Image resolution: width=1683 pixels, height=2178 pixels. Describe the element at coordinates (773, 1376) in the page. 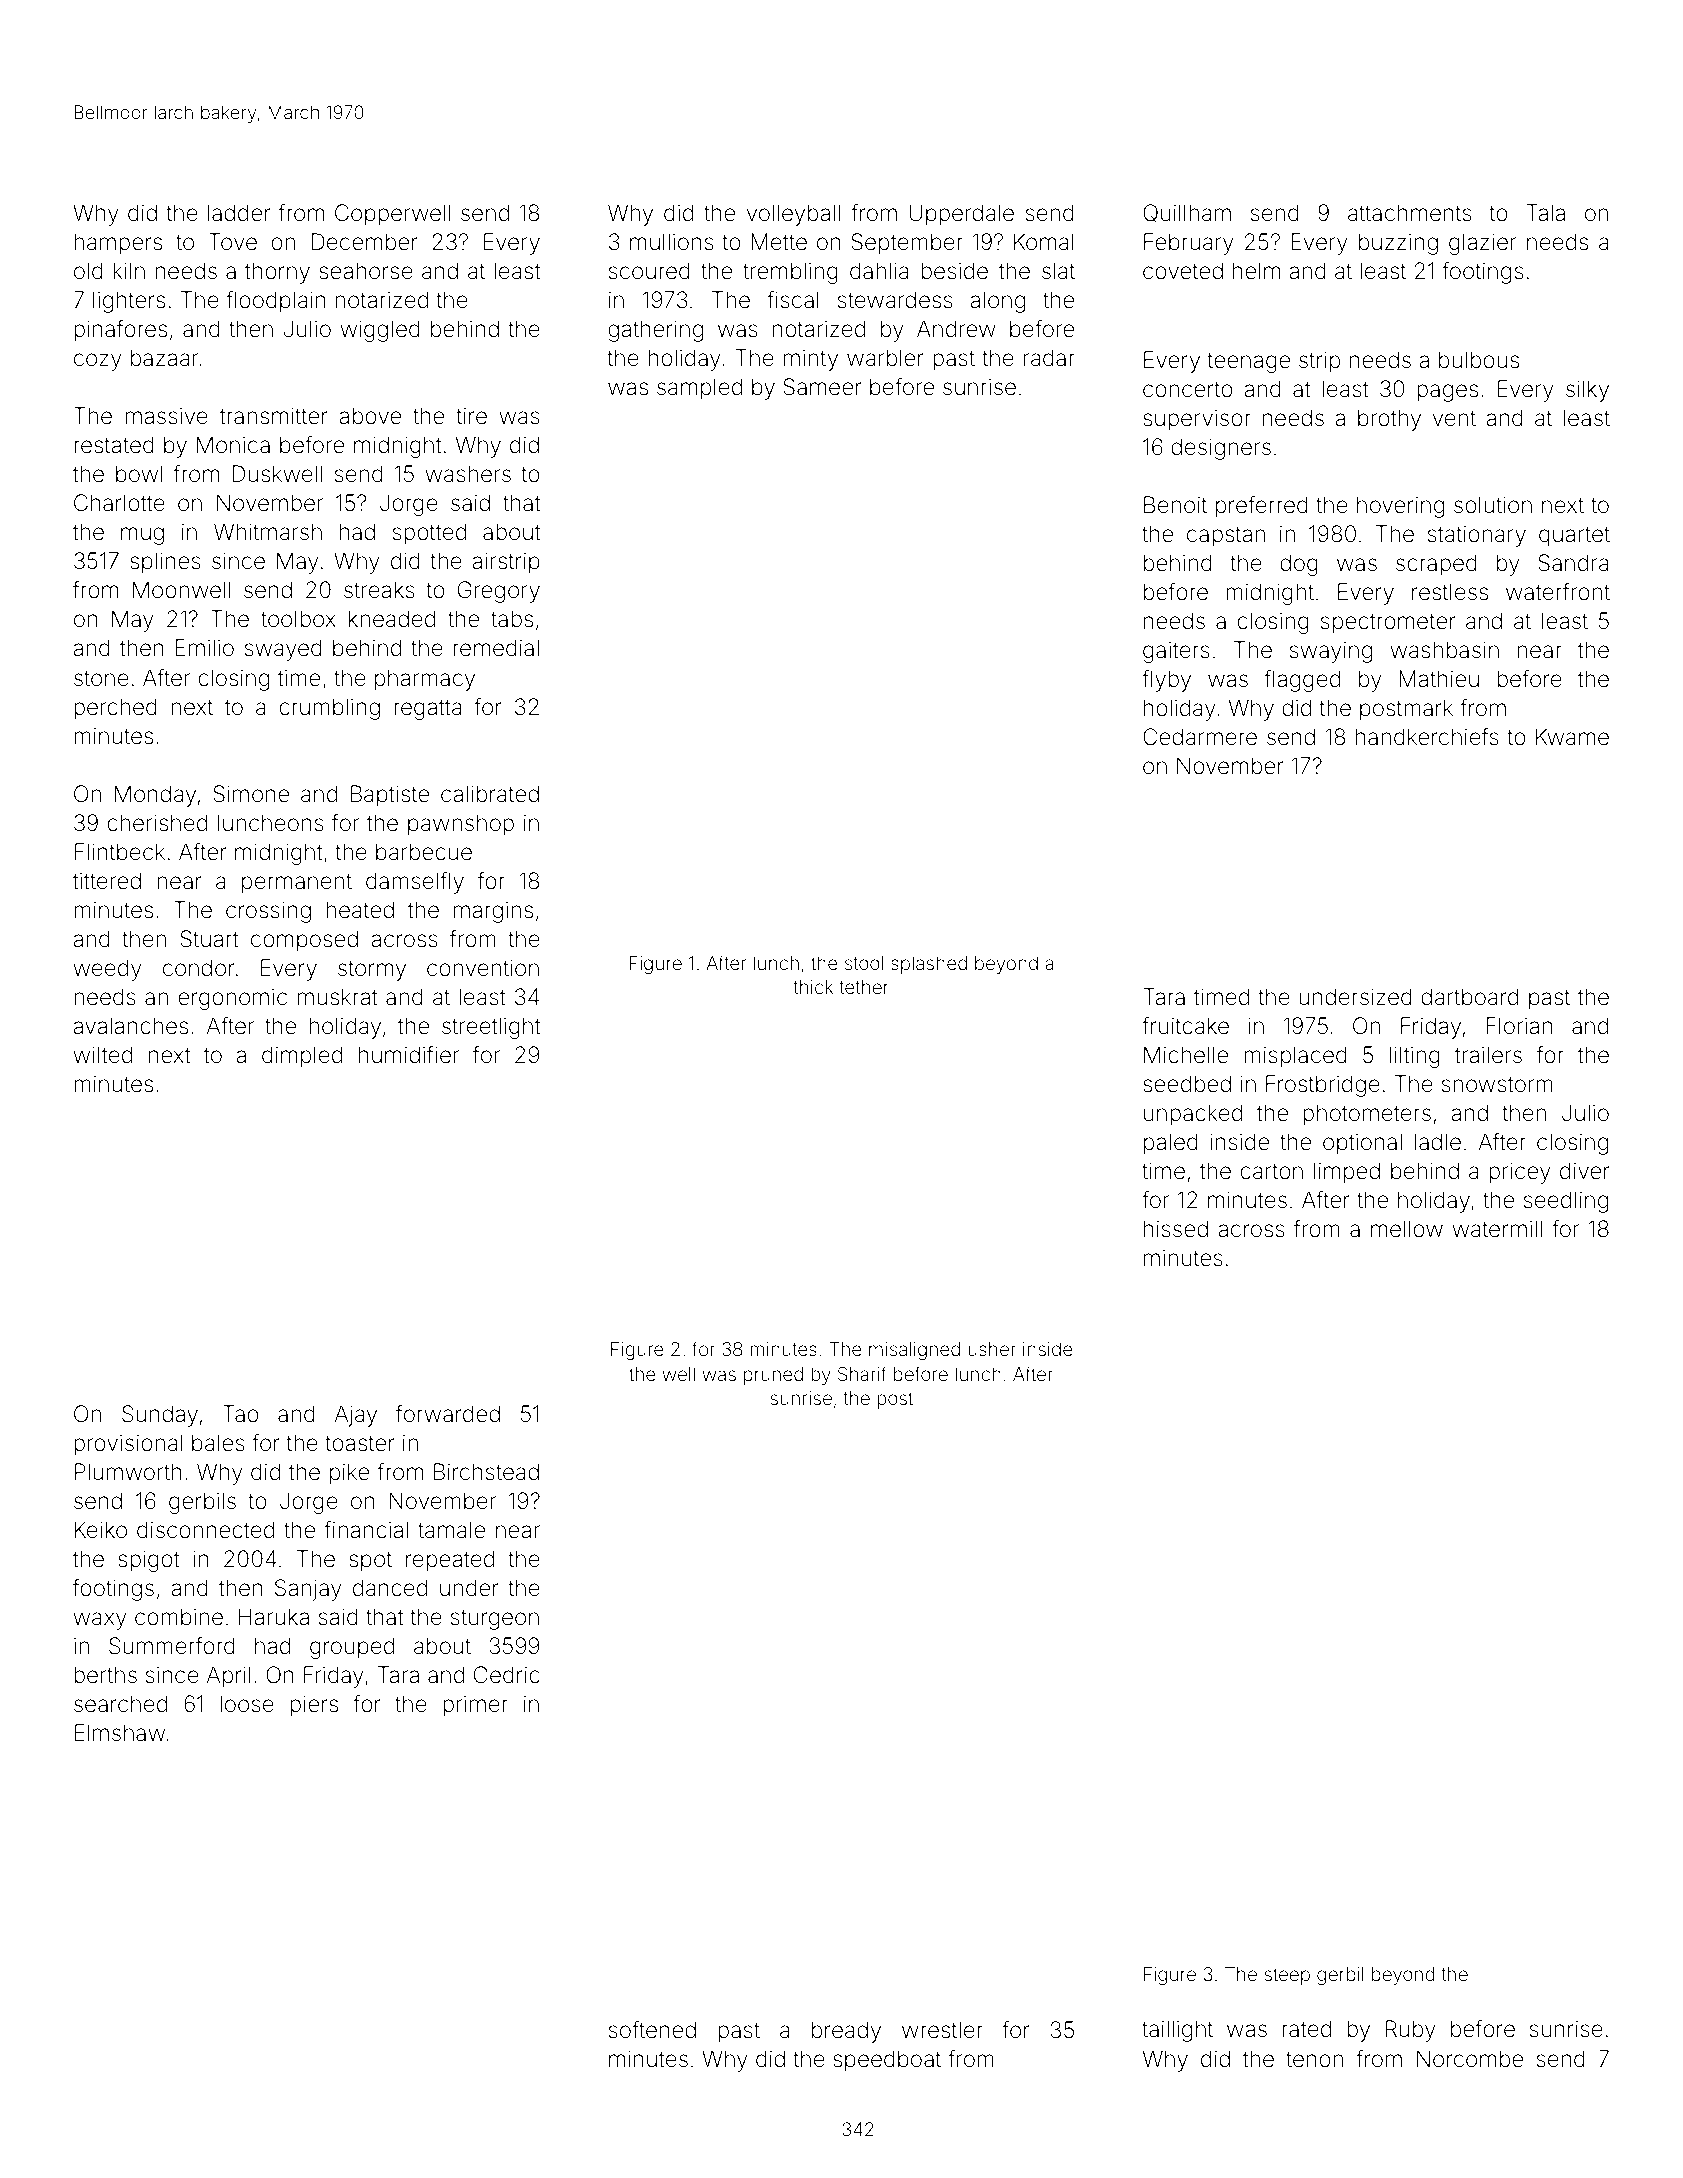

I see `pruned` at that location.
